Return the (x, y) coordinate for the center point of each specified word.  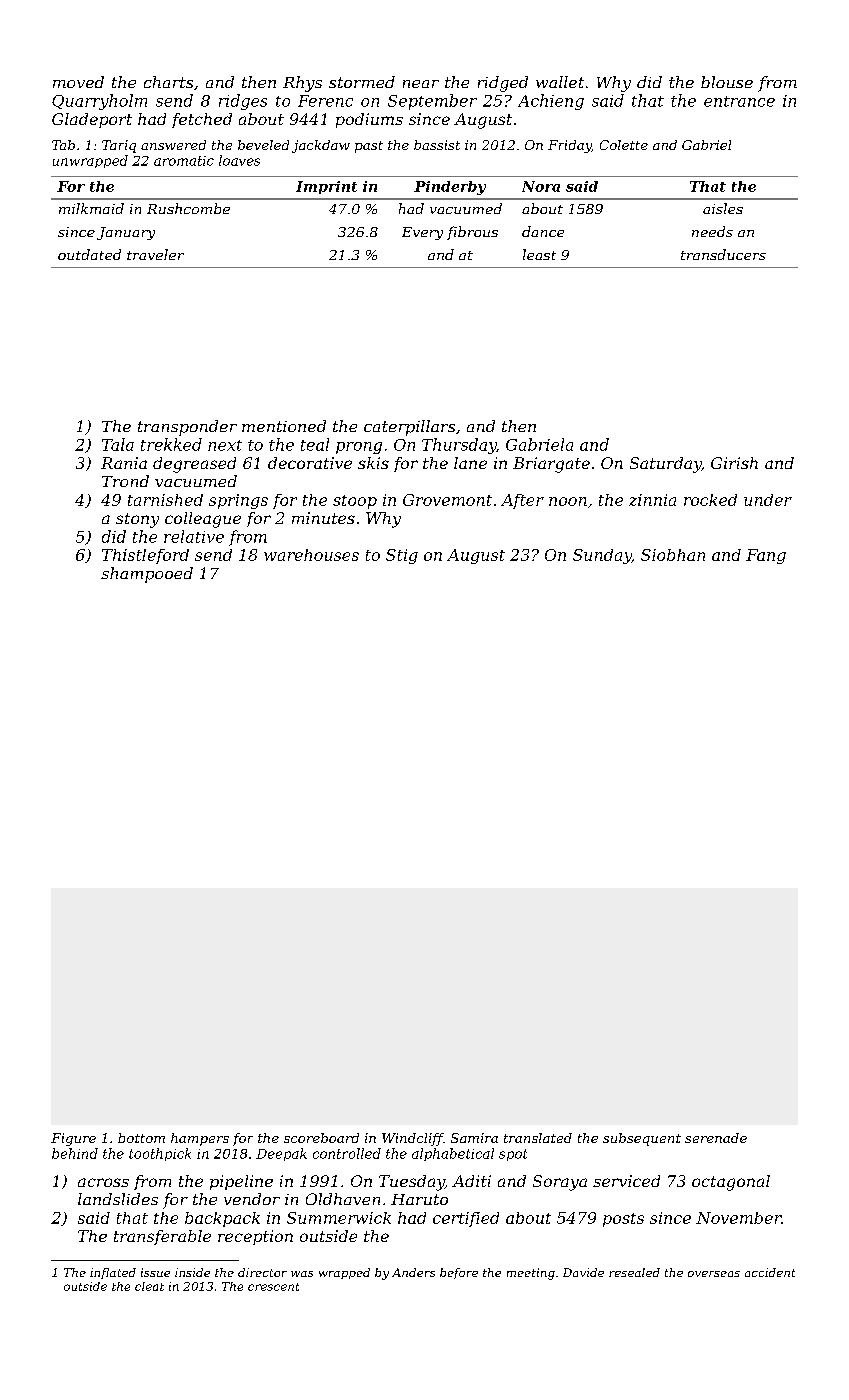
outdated (89, 254)
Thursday (459, 446)
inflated (113, 1273)
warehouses (311, 555)
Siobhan (673, 555)
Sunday (602, 556)
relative (194, 536)
